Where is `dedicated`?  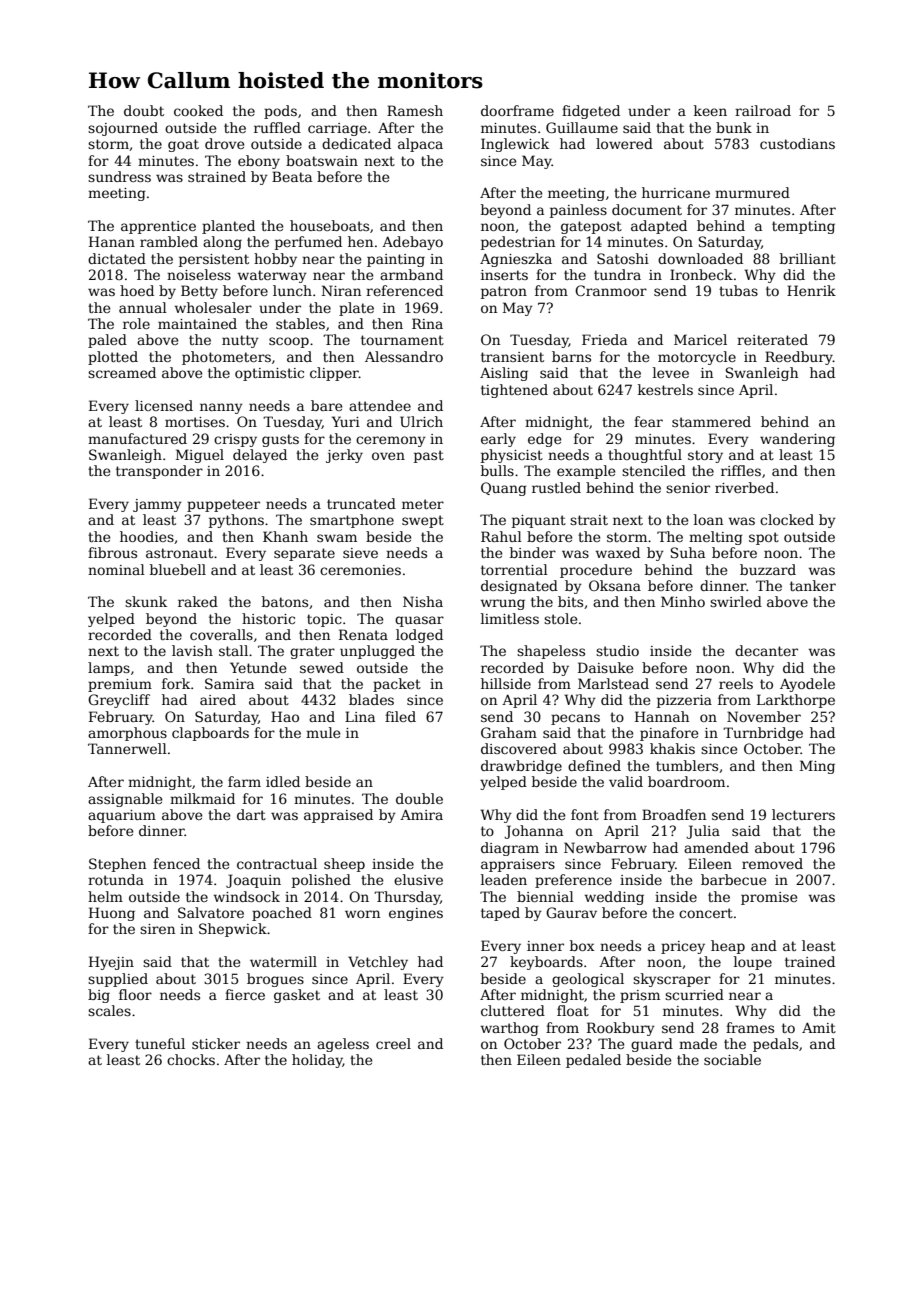 dedicated is located at coordinates (356, 143).
